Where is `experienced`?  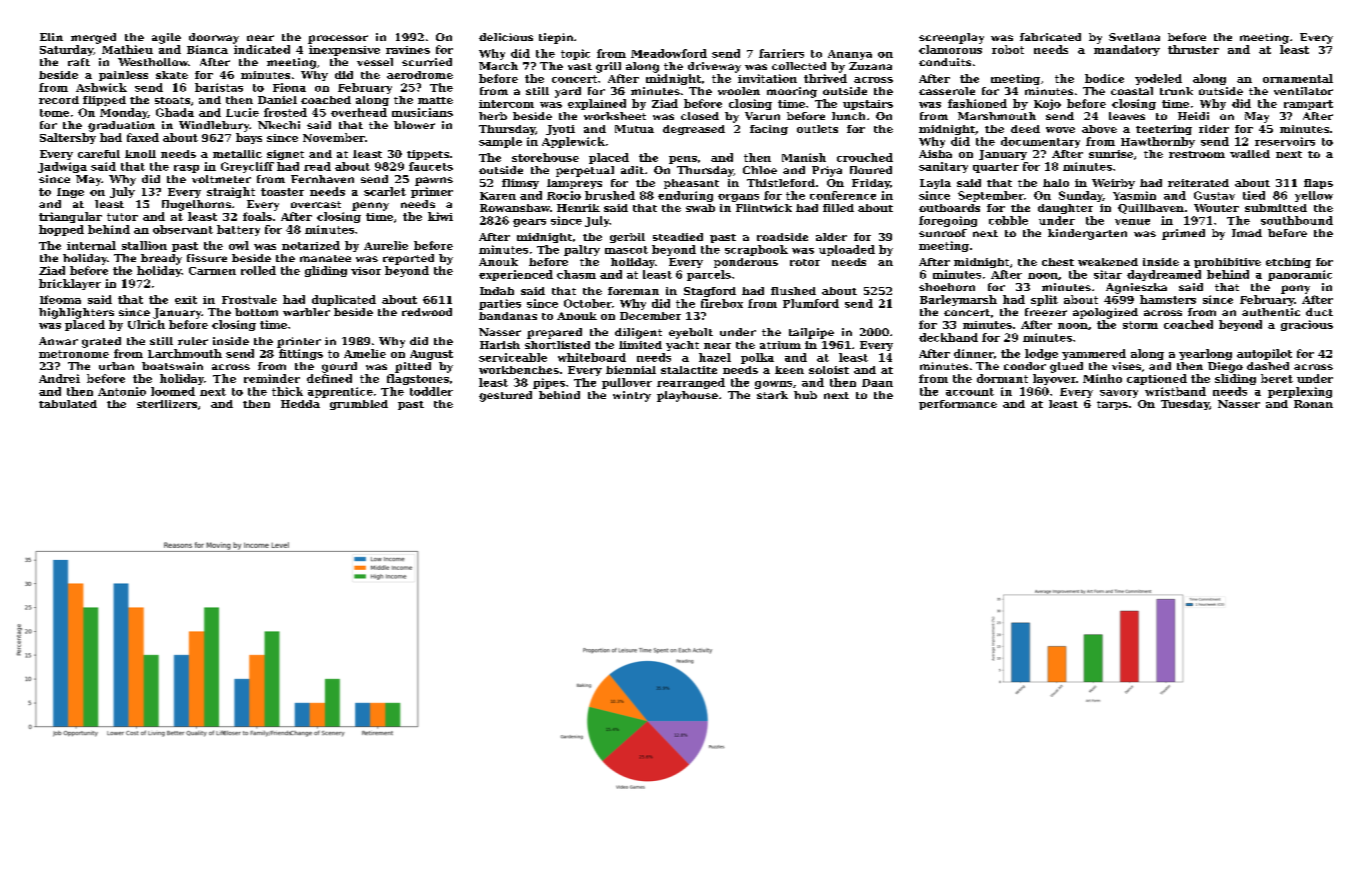 experienced is located at coordinates (516, 275).
